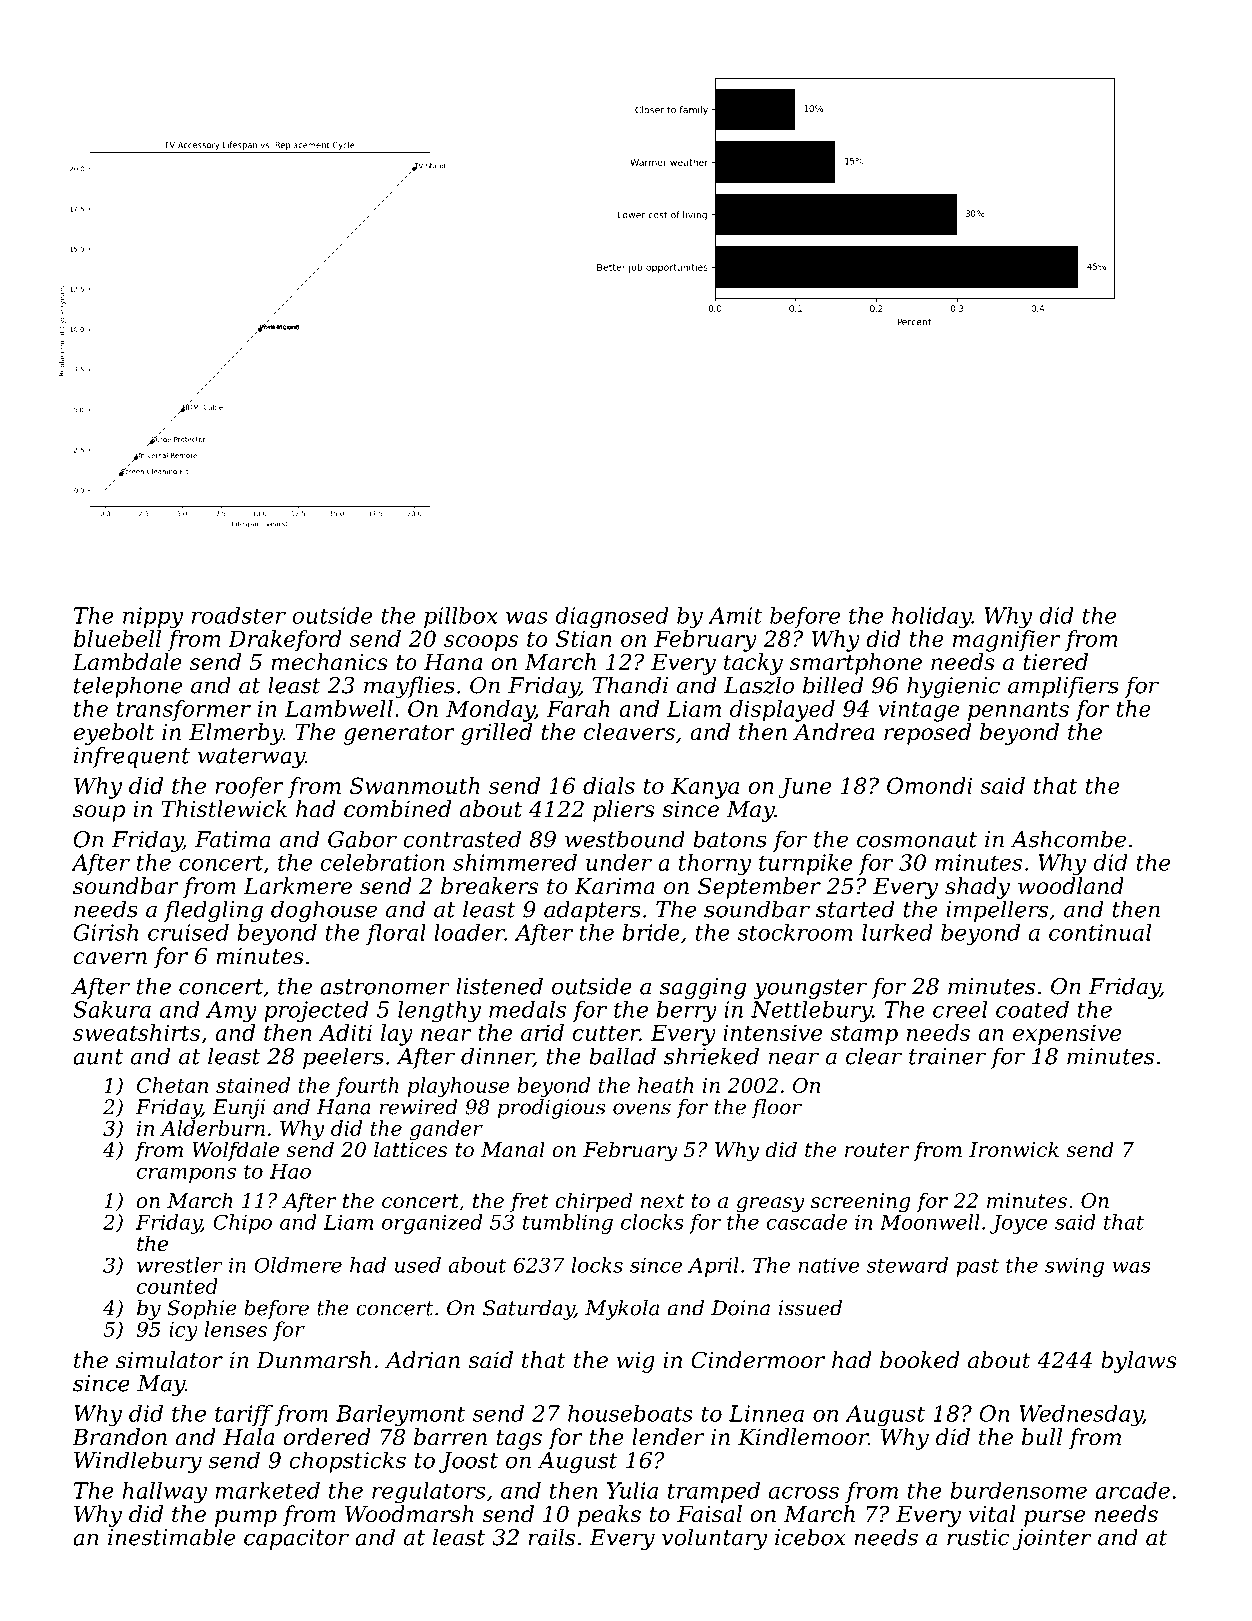 The height and width of the document is (1621, 1252). What do you see at coordinates (239, 615) in the document?
I see `roadster` at bounding box center [239, 615].
